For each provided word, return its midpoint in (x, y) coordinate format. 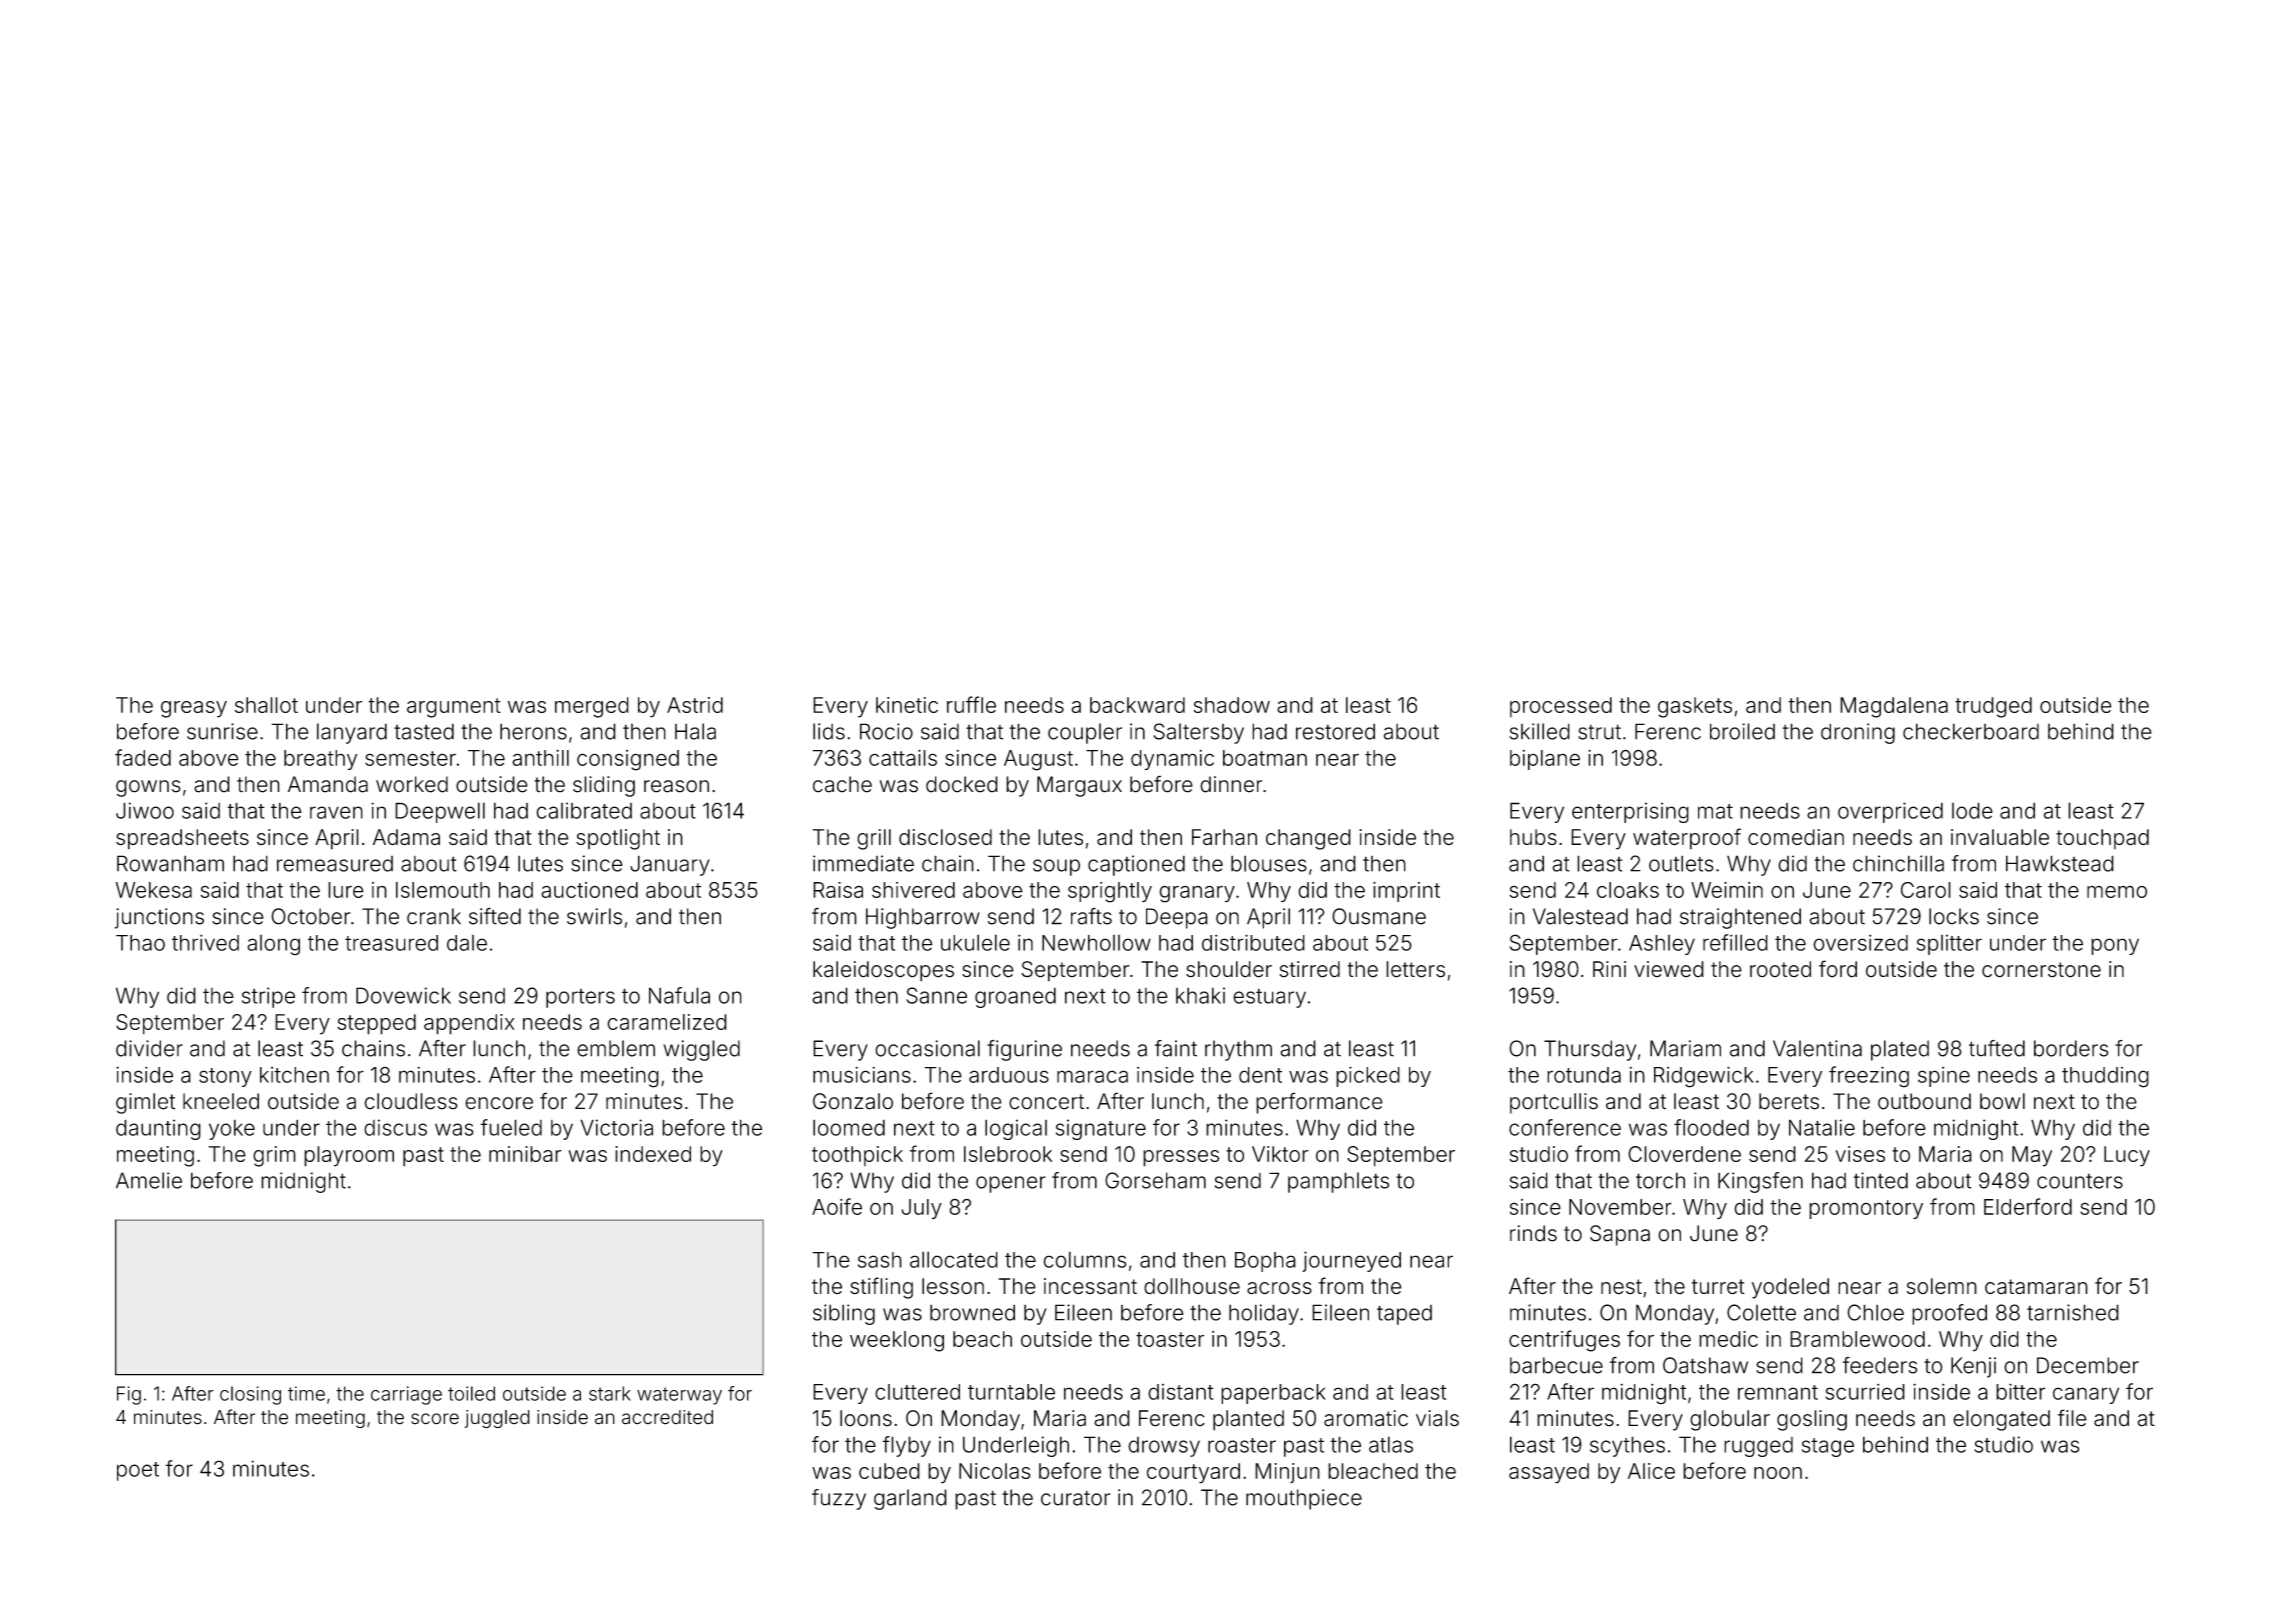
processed (1561, 707)
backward (1137, 705)
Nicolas (995, 1471)
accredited (667, 1417)
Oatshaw (1705, 1365)
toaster (1170, 1339)
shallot (266, 705)
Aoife (837, 1206)
